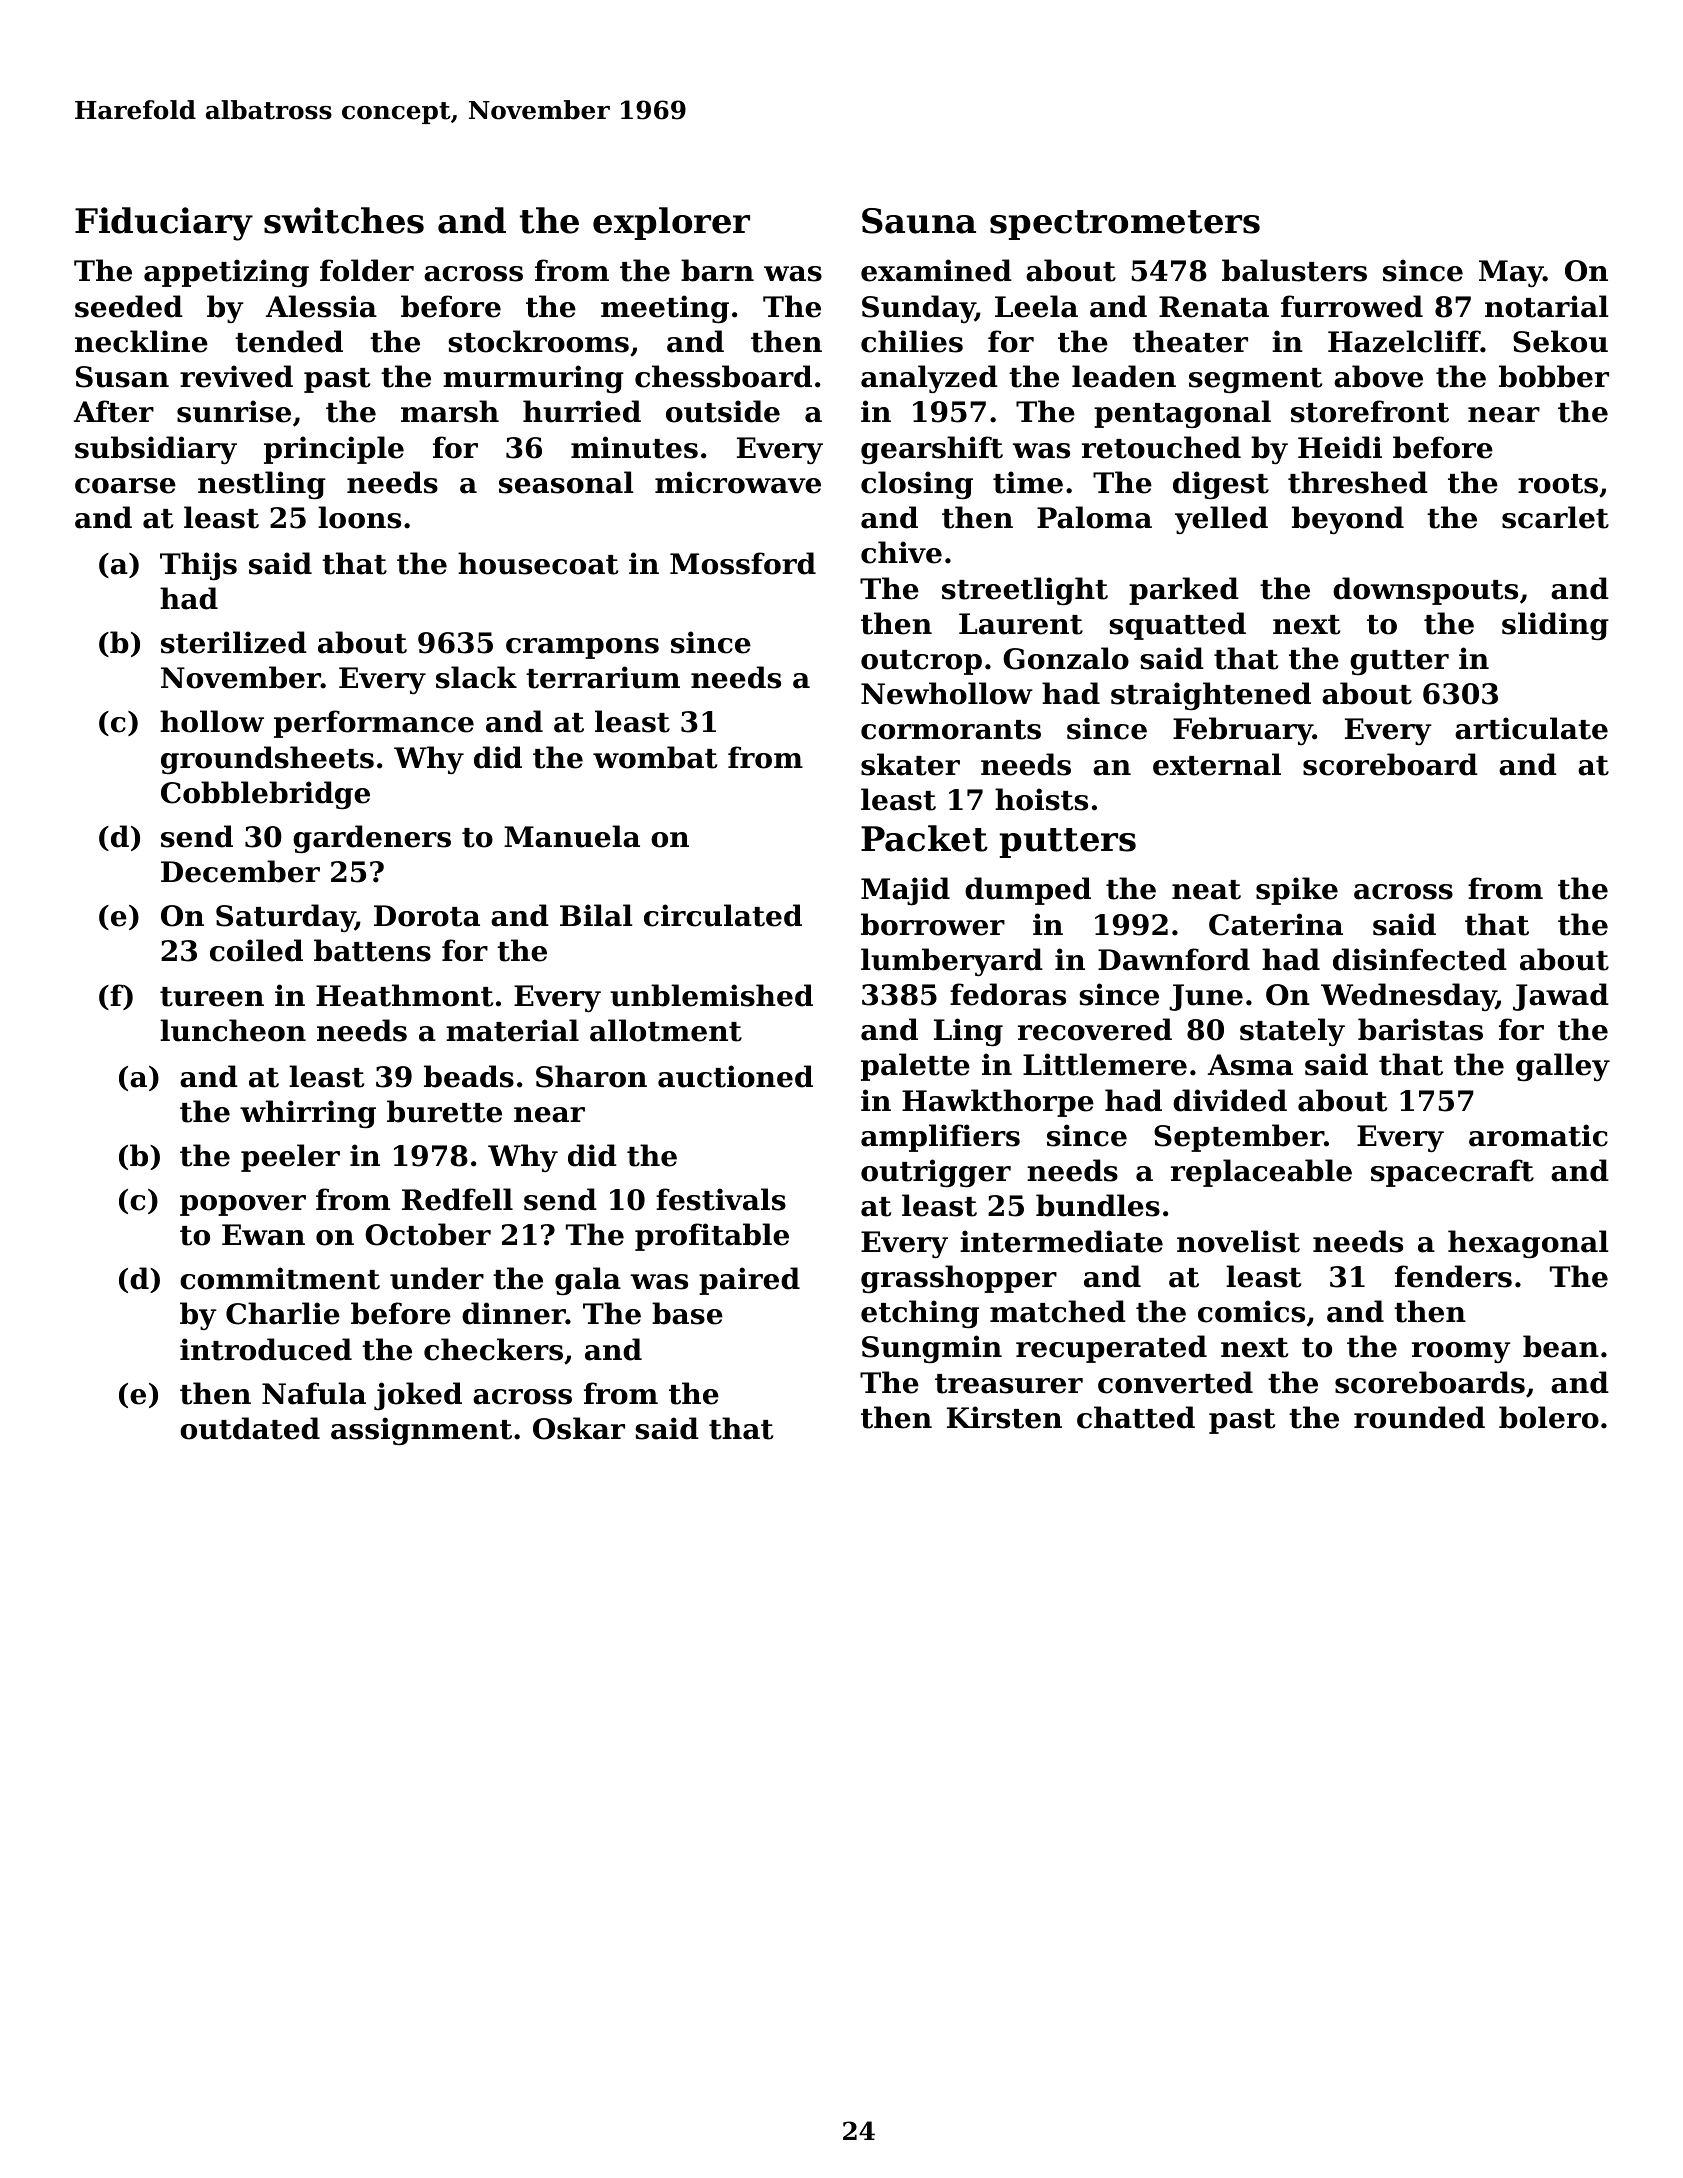 This screenshot has height=2178, width=1683. I want to click on Sauna, so click(919, 221).
